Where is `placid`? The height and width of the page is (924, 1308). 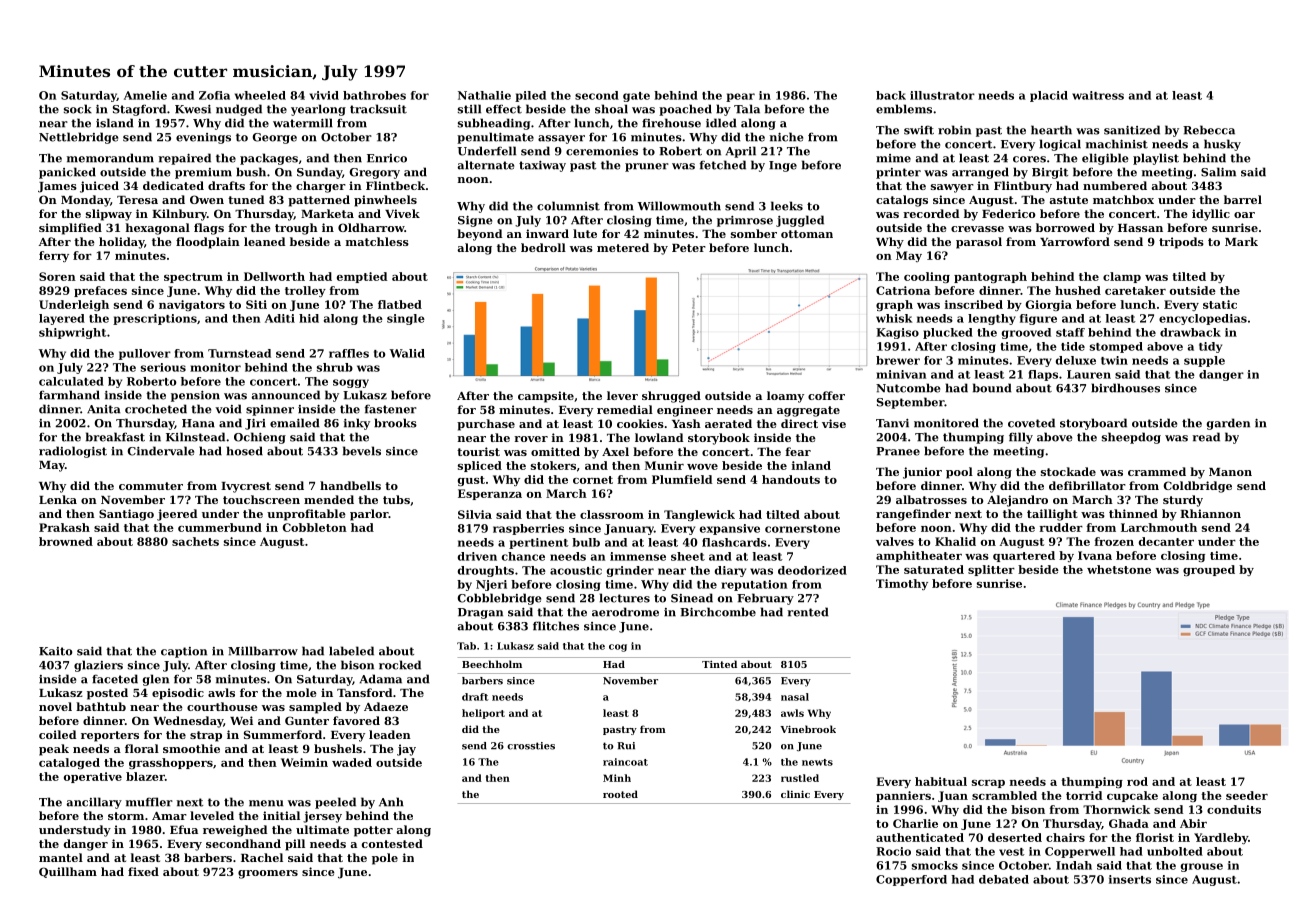 placid is located at coordinates (1049, 96).
